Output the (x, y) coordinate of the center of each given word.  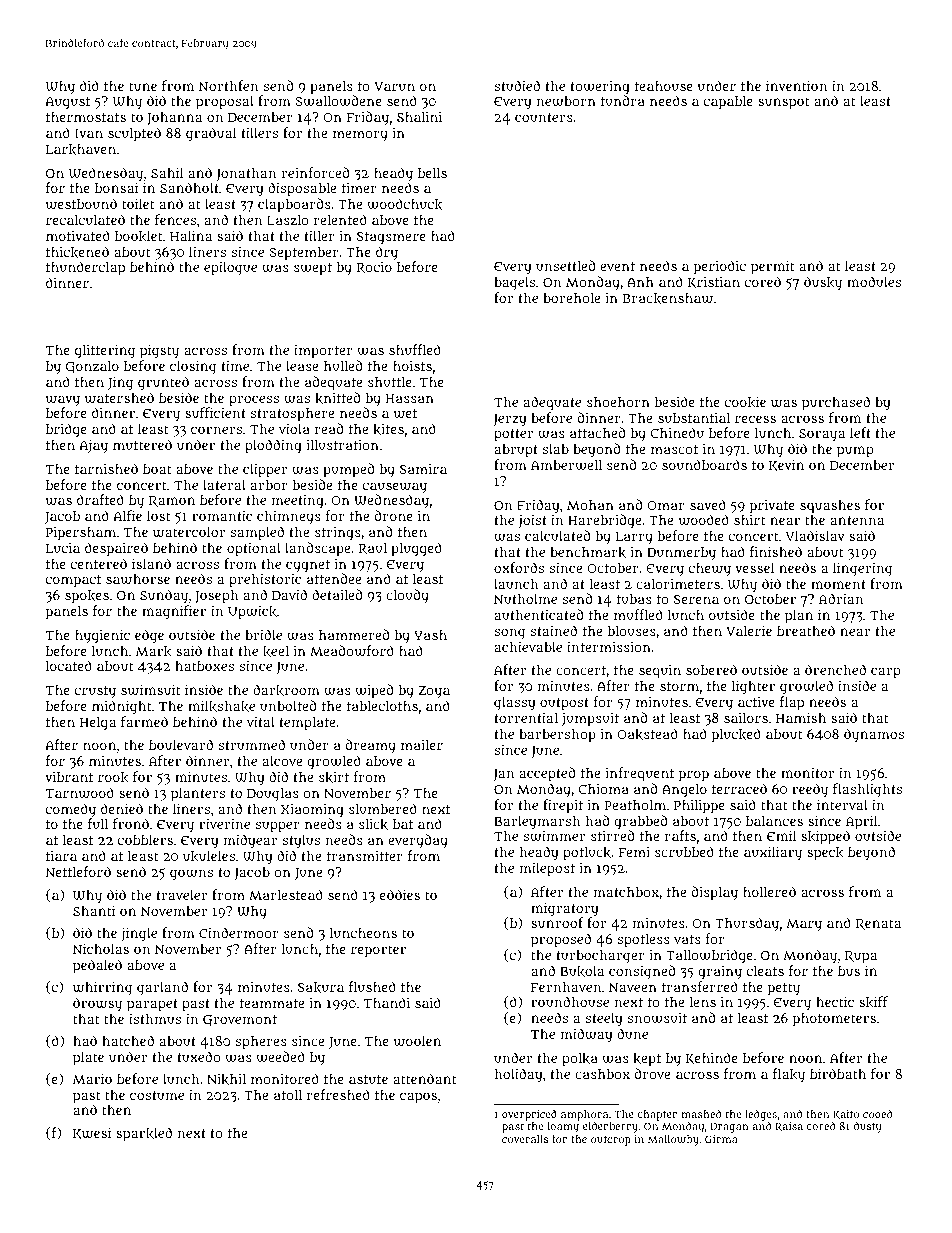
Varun (394, 86)
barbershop (557, 736)
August (67, 103)
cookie (745, 402)
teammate (272, 1003)
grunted (163, 383)
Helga (98, 724)
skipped (825, 837)
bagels (514, 284)
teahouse (664, 86)
